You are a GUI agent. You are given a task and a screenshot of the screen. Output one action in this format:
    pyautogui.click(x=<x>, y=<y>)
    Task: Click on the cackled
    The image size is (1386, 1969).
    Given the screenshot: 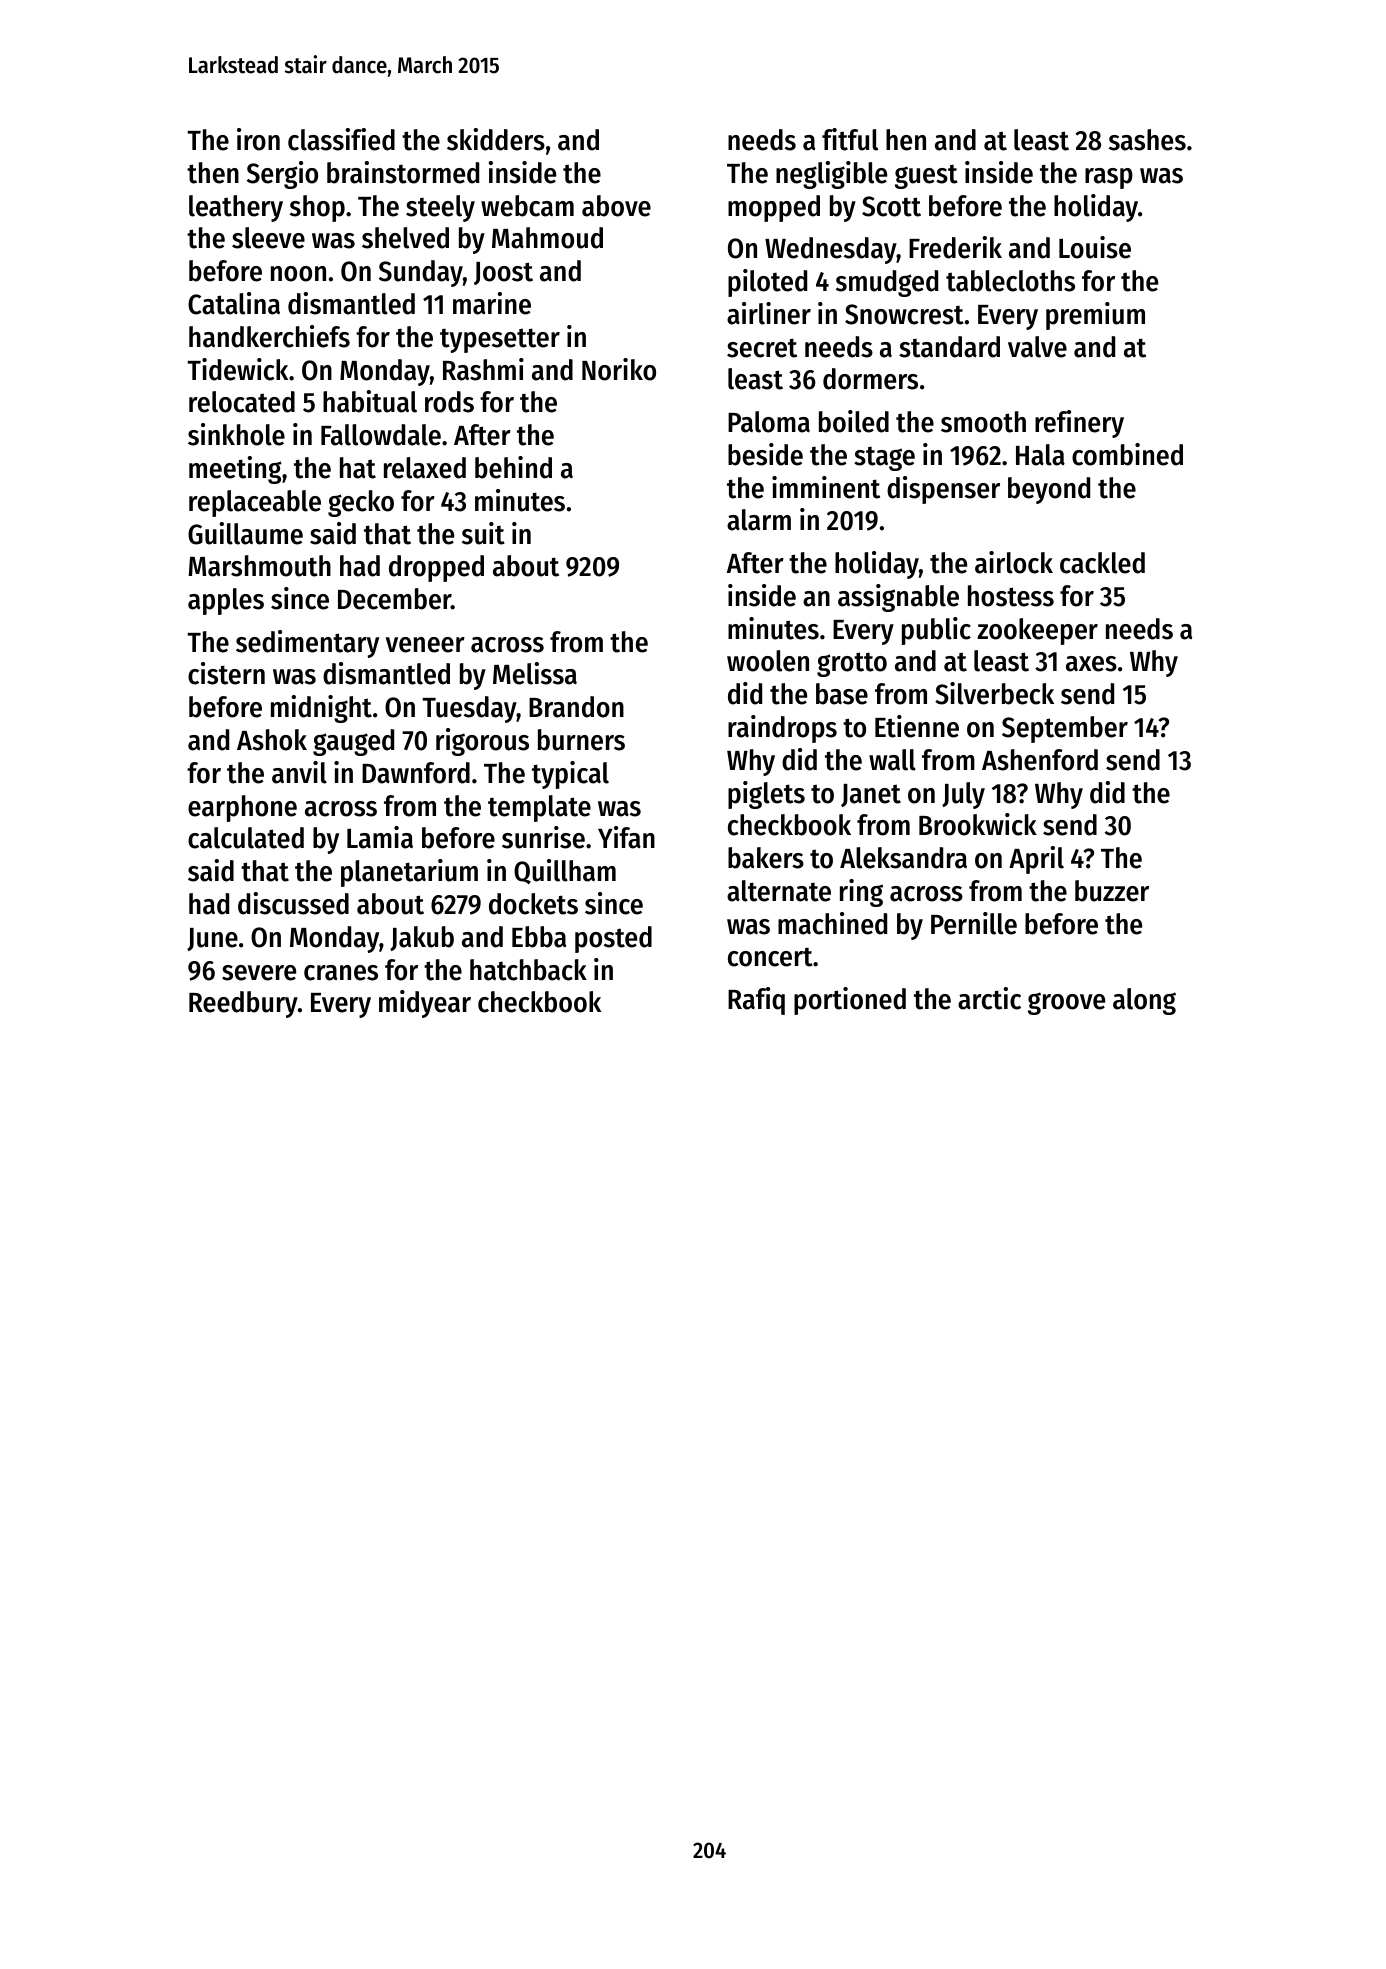 What is the action you would take?
    pyautogui.click(x=1102, y=563)
